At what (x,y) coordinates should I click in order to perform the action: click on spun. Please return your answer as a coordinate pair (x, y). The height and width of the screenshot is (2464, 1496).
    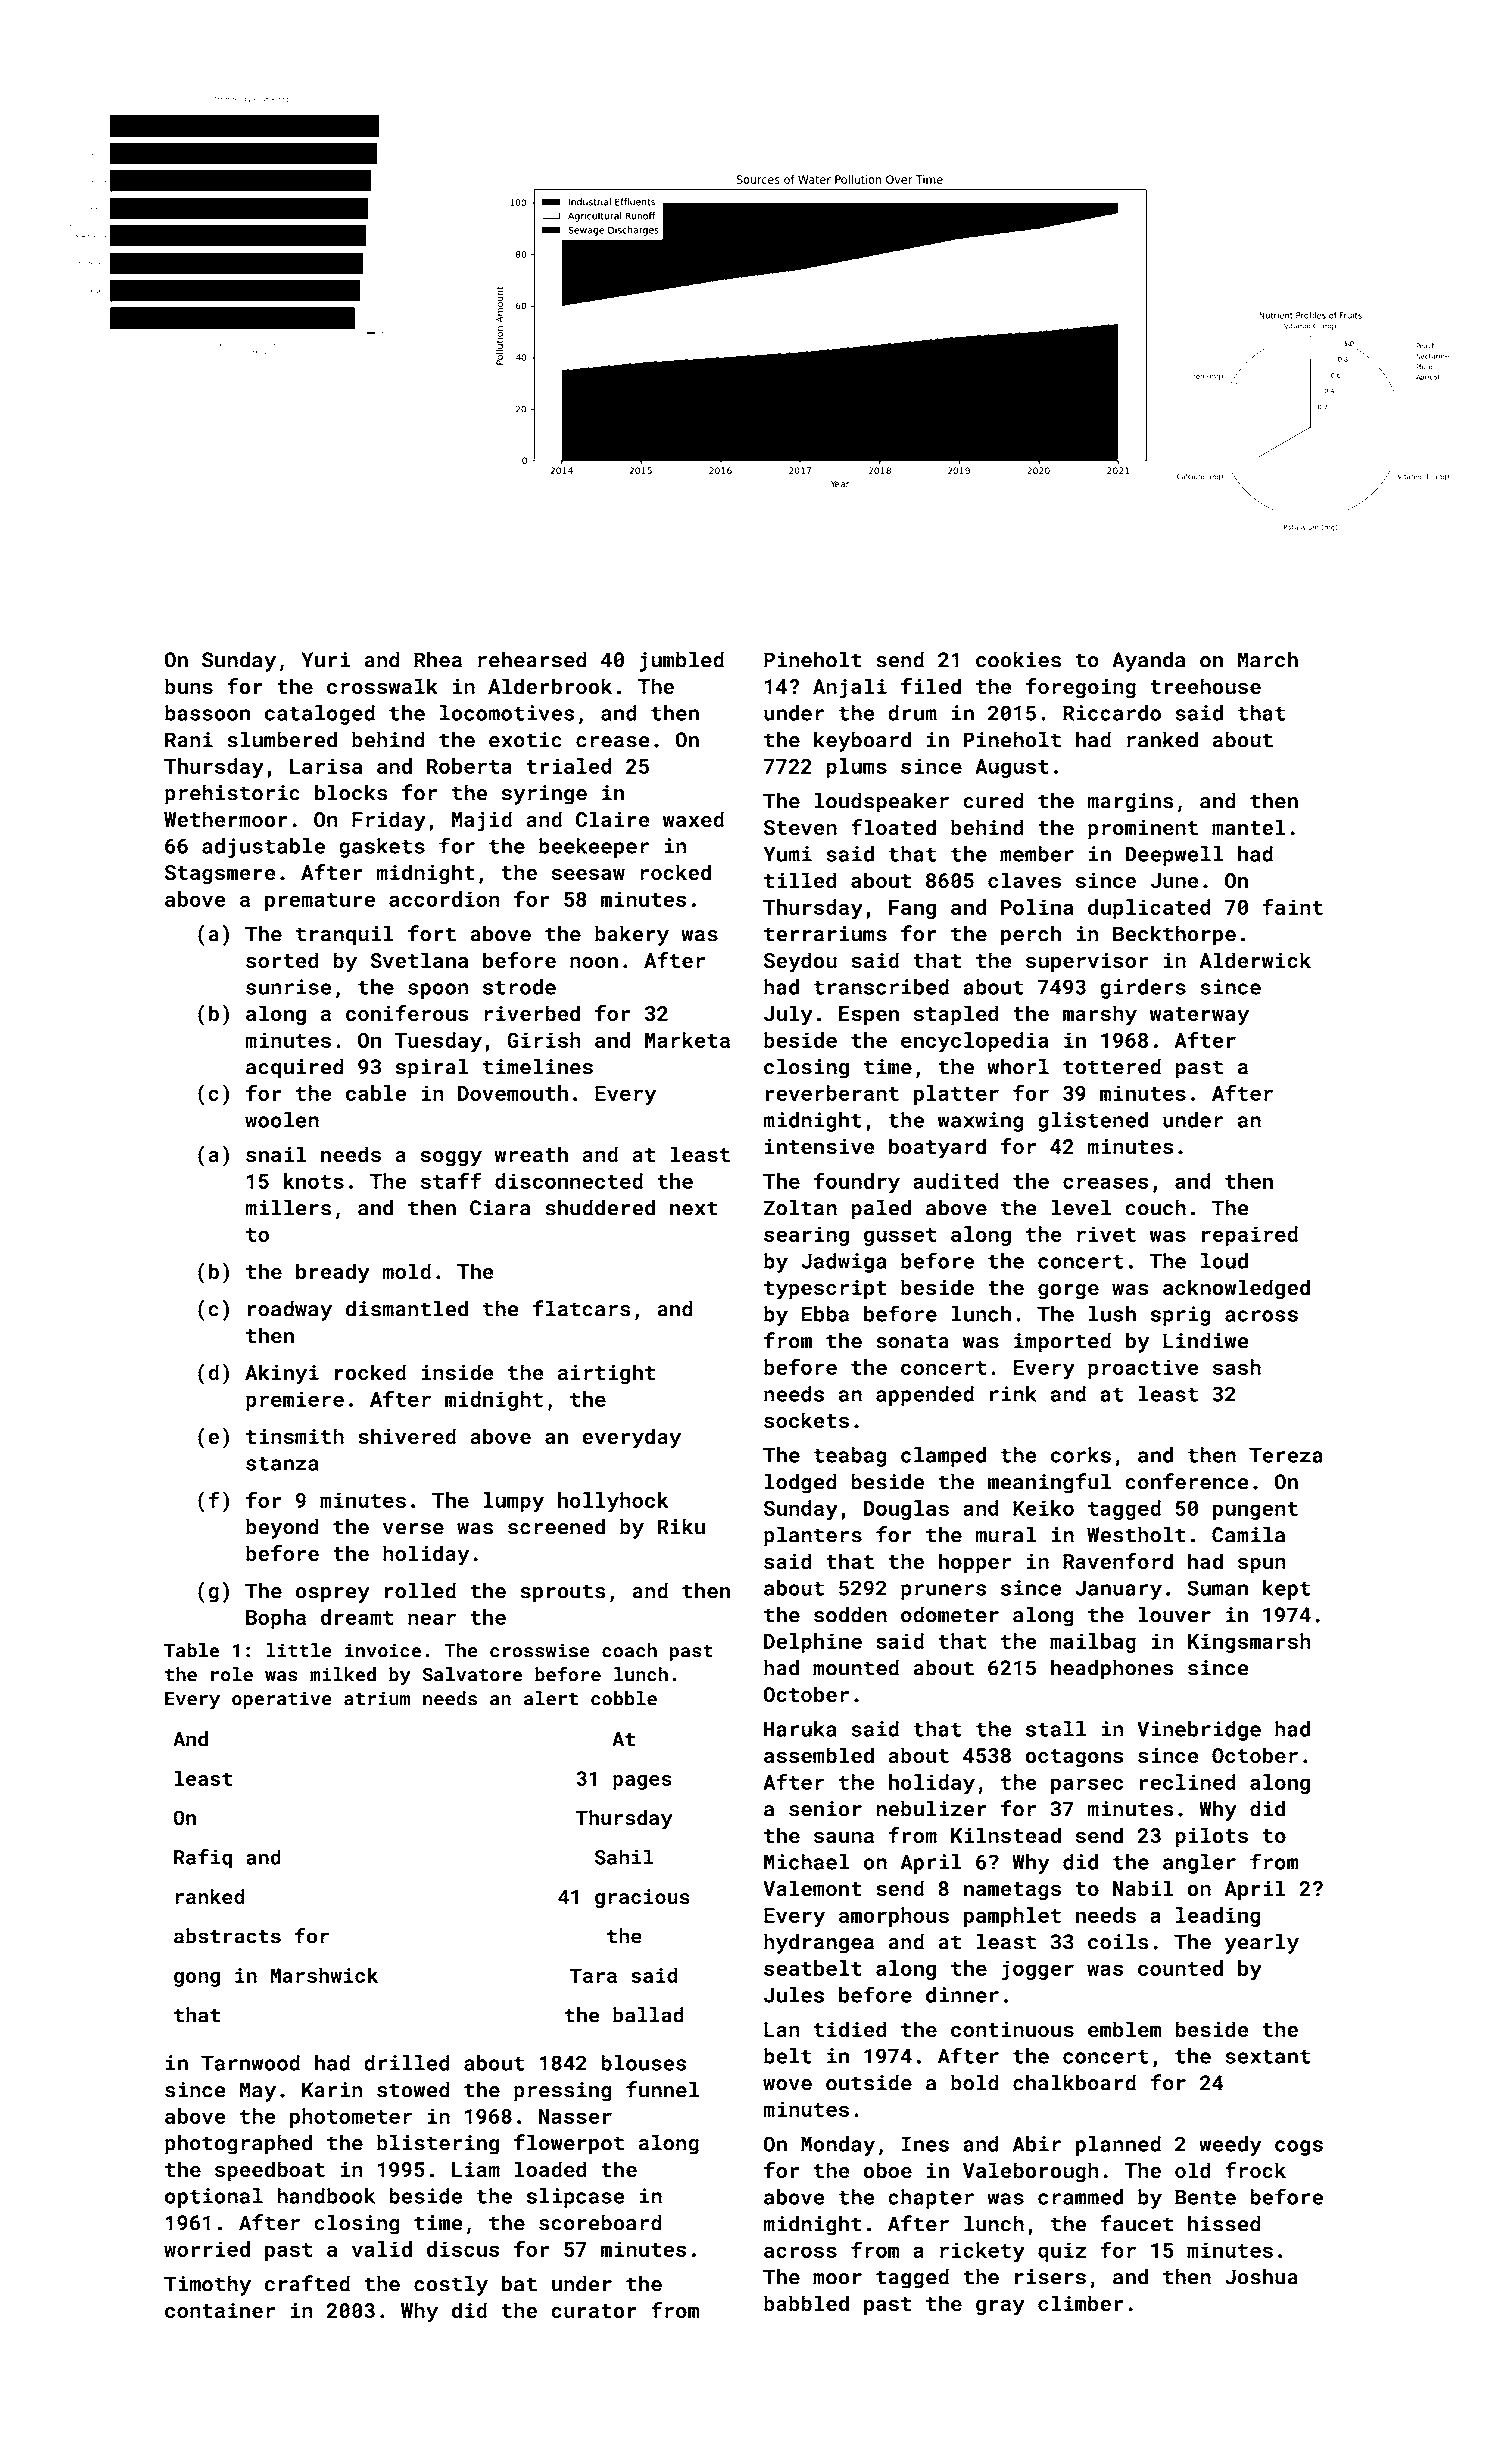
    Looking at the image, I should click on (1262, 1565).
